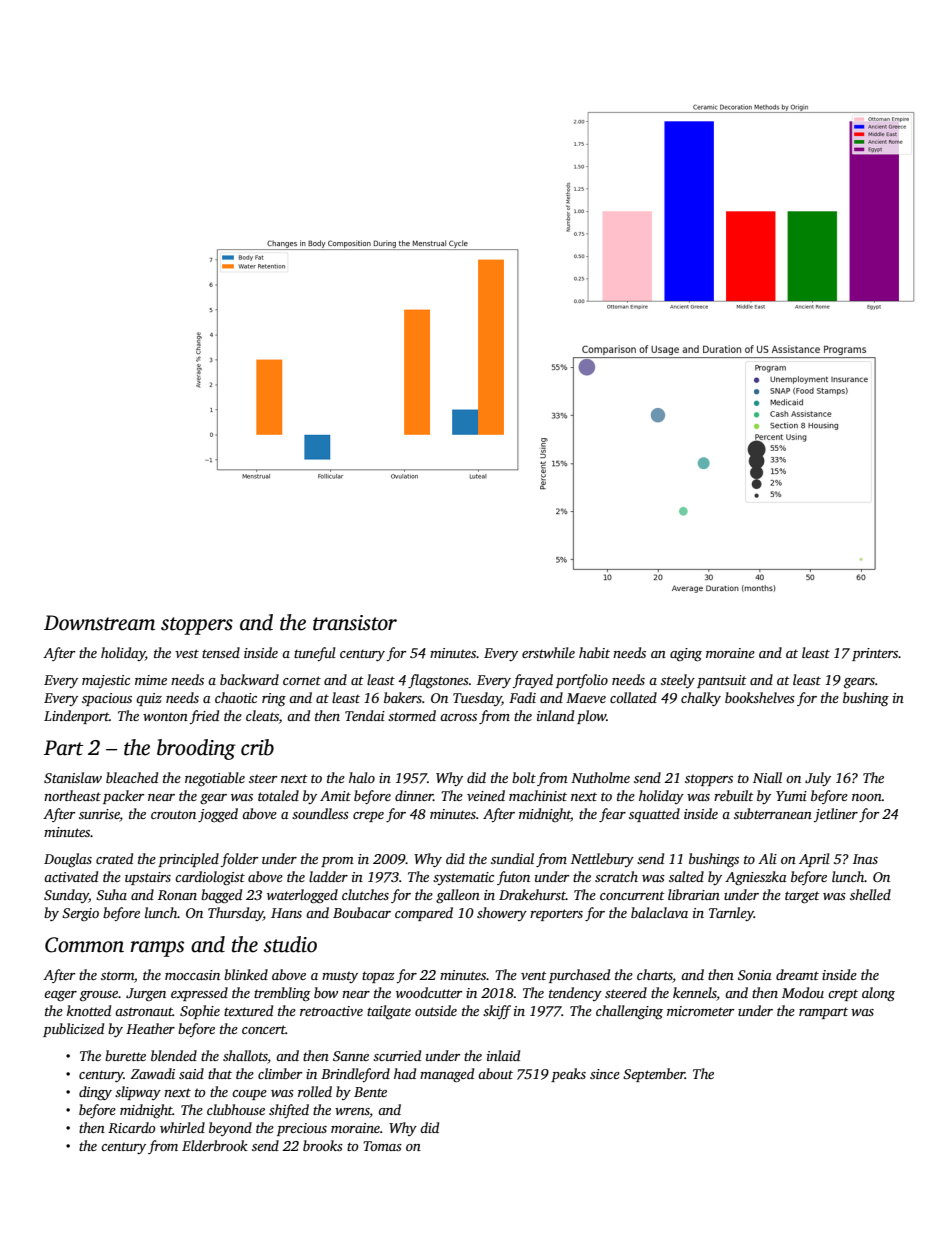 Image resolution: width=952 pixels, height=1233 pixels. What do you see at coordinates (323, 1145) in the screenshot?
I see `brooks` at bounding box center [323, 1145].
